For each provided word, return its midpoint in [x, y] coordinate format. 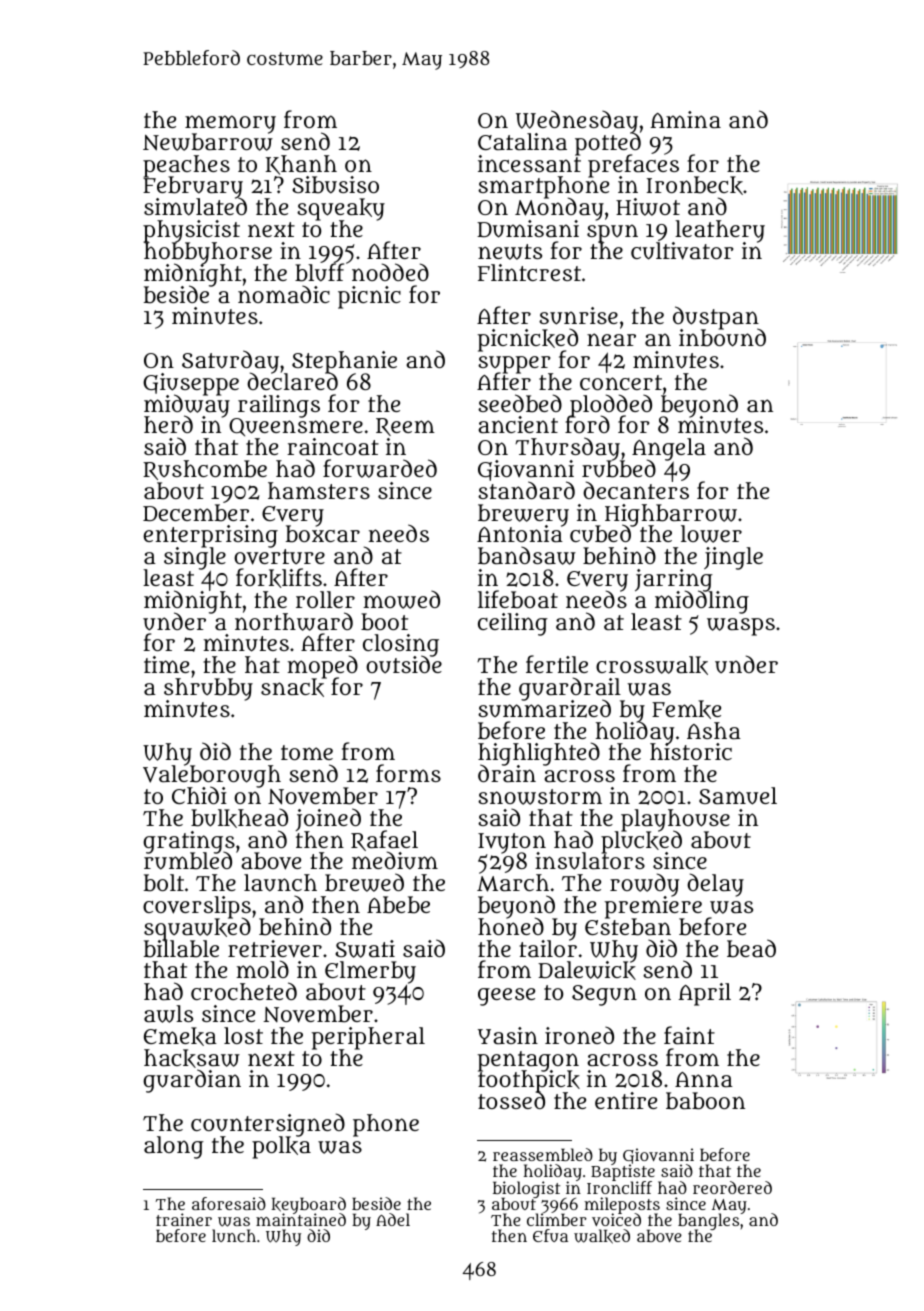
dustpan [717, 318]
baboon [705, 1101]
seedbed [520, 403]
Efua [550, 1235]
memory [230, 124]
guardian [192, 1081]
